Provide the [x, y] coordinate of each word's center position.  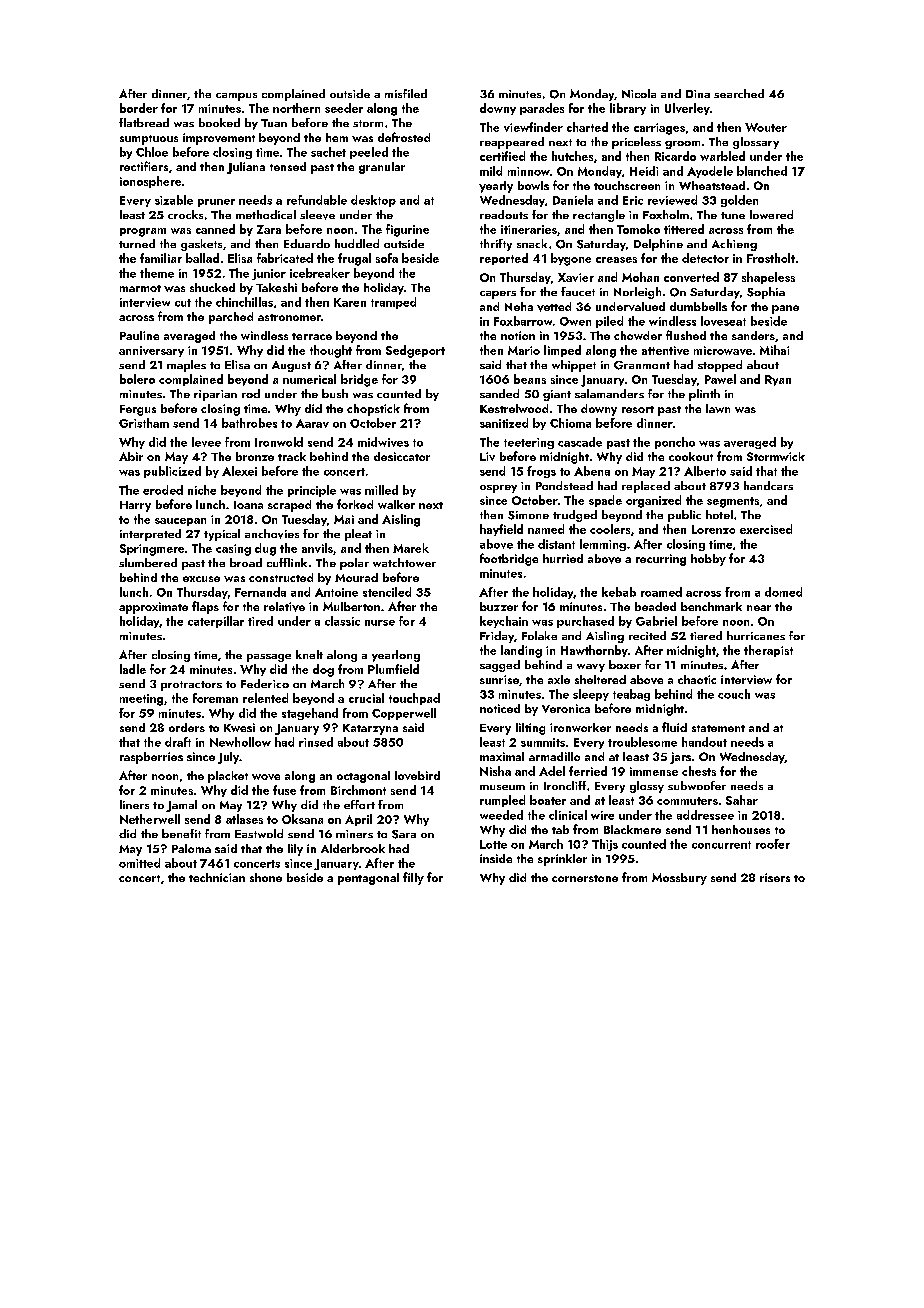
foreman [215, 698]
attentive [665, 350]
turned [137, 243]
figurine [407, 230]
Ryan [778, 380]
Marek [411, 548]
